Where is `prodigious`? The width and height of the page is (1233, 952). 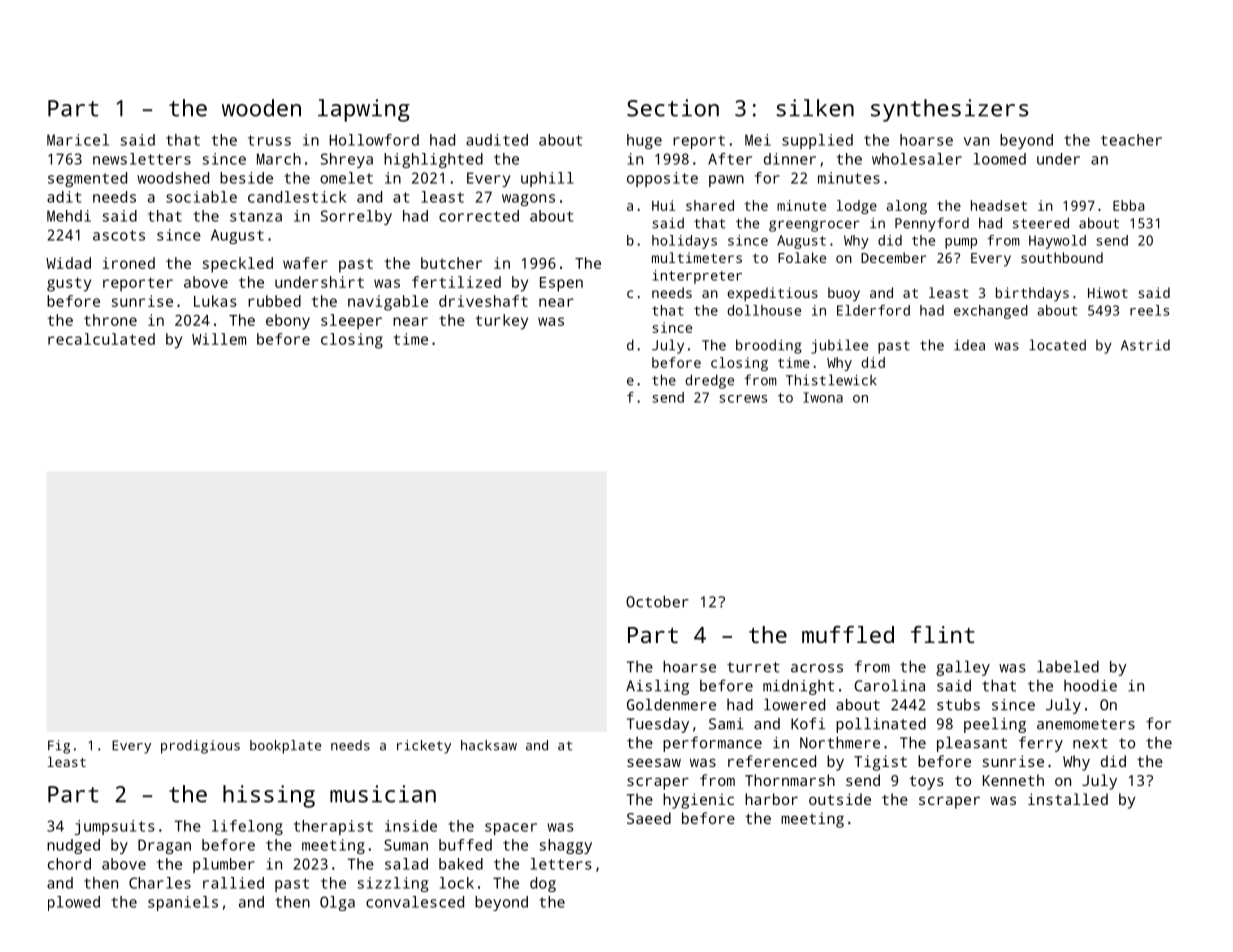
prodigious is located at coordinates (200, 747).
